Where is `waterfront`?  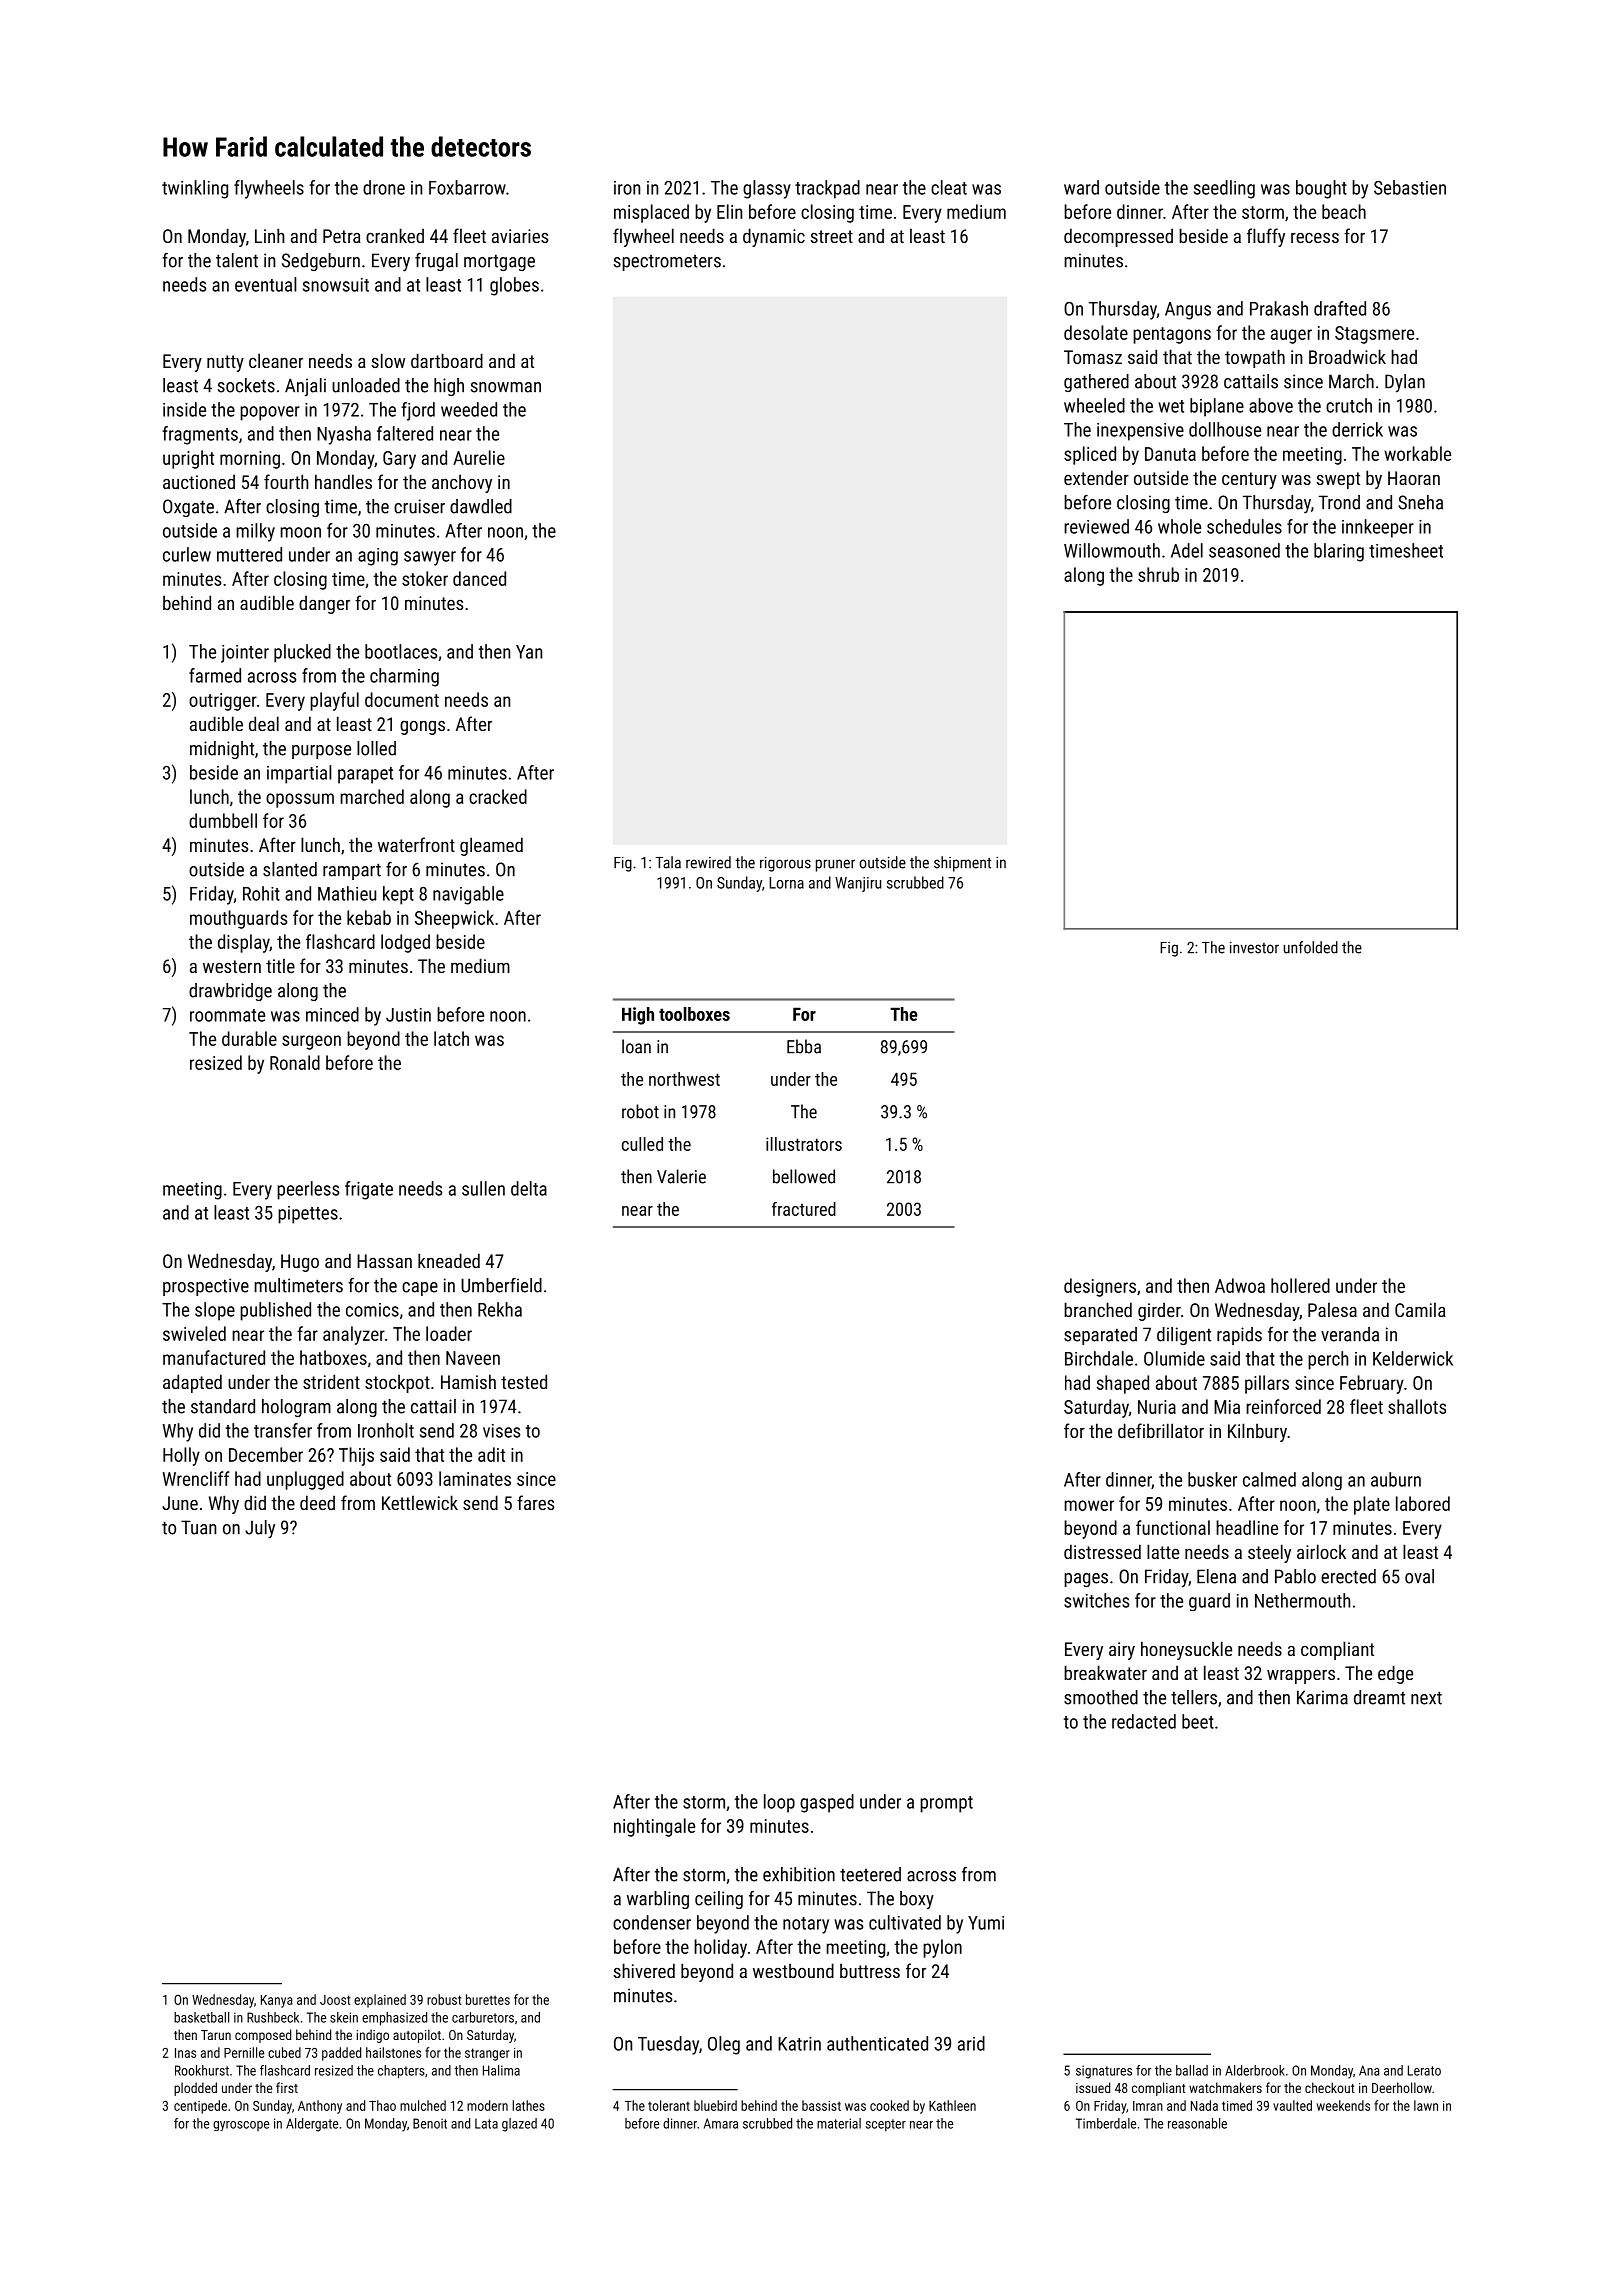 waterfront is located at coordinates (416, 844).
